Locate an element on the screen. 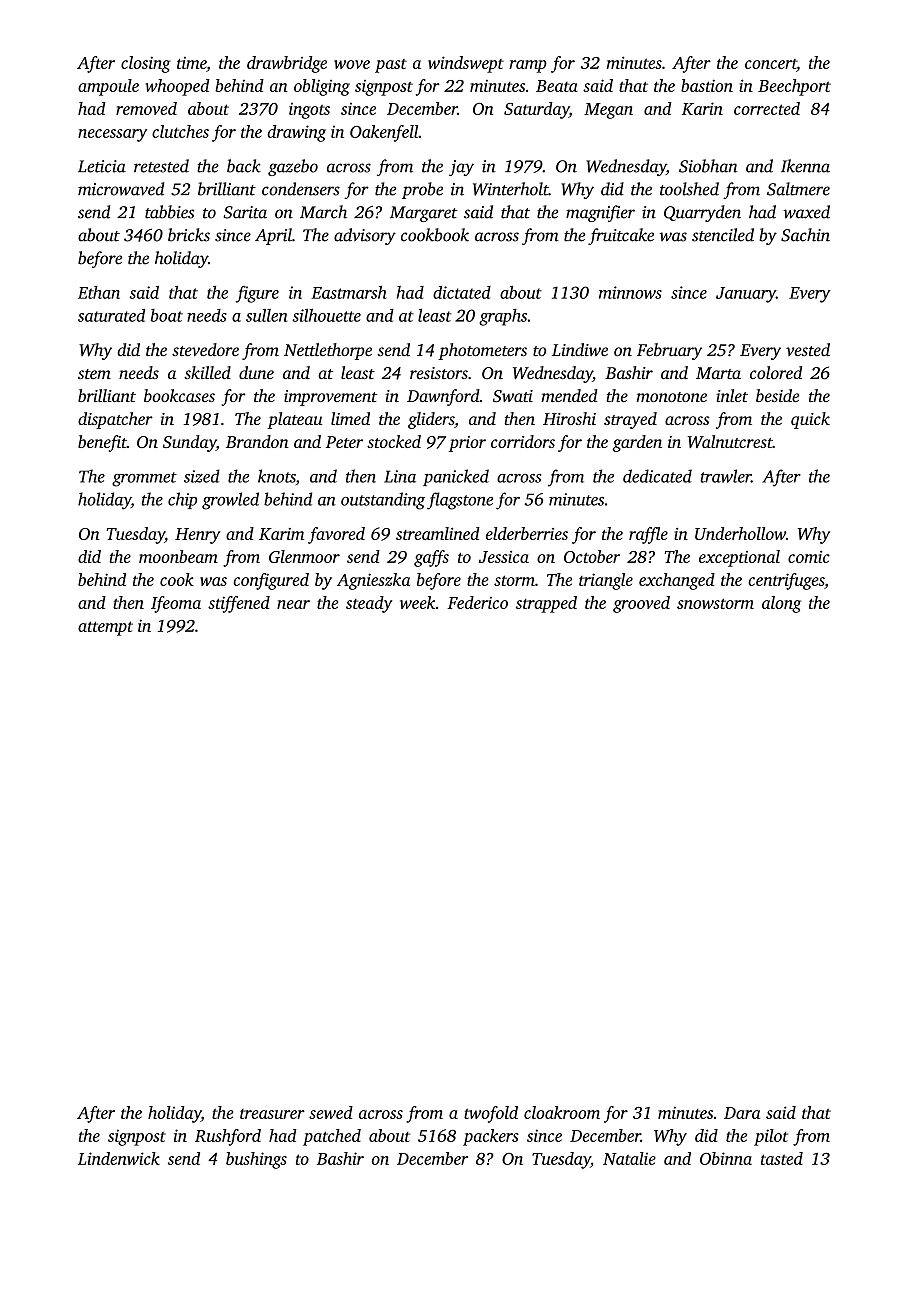 Image resolution: width=908 pixels, height=1316 pixels. February is located at coordinates (669, 351).
